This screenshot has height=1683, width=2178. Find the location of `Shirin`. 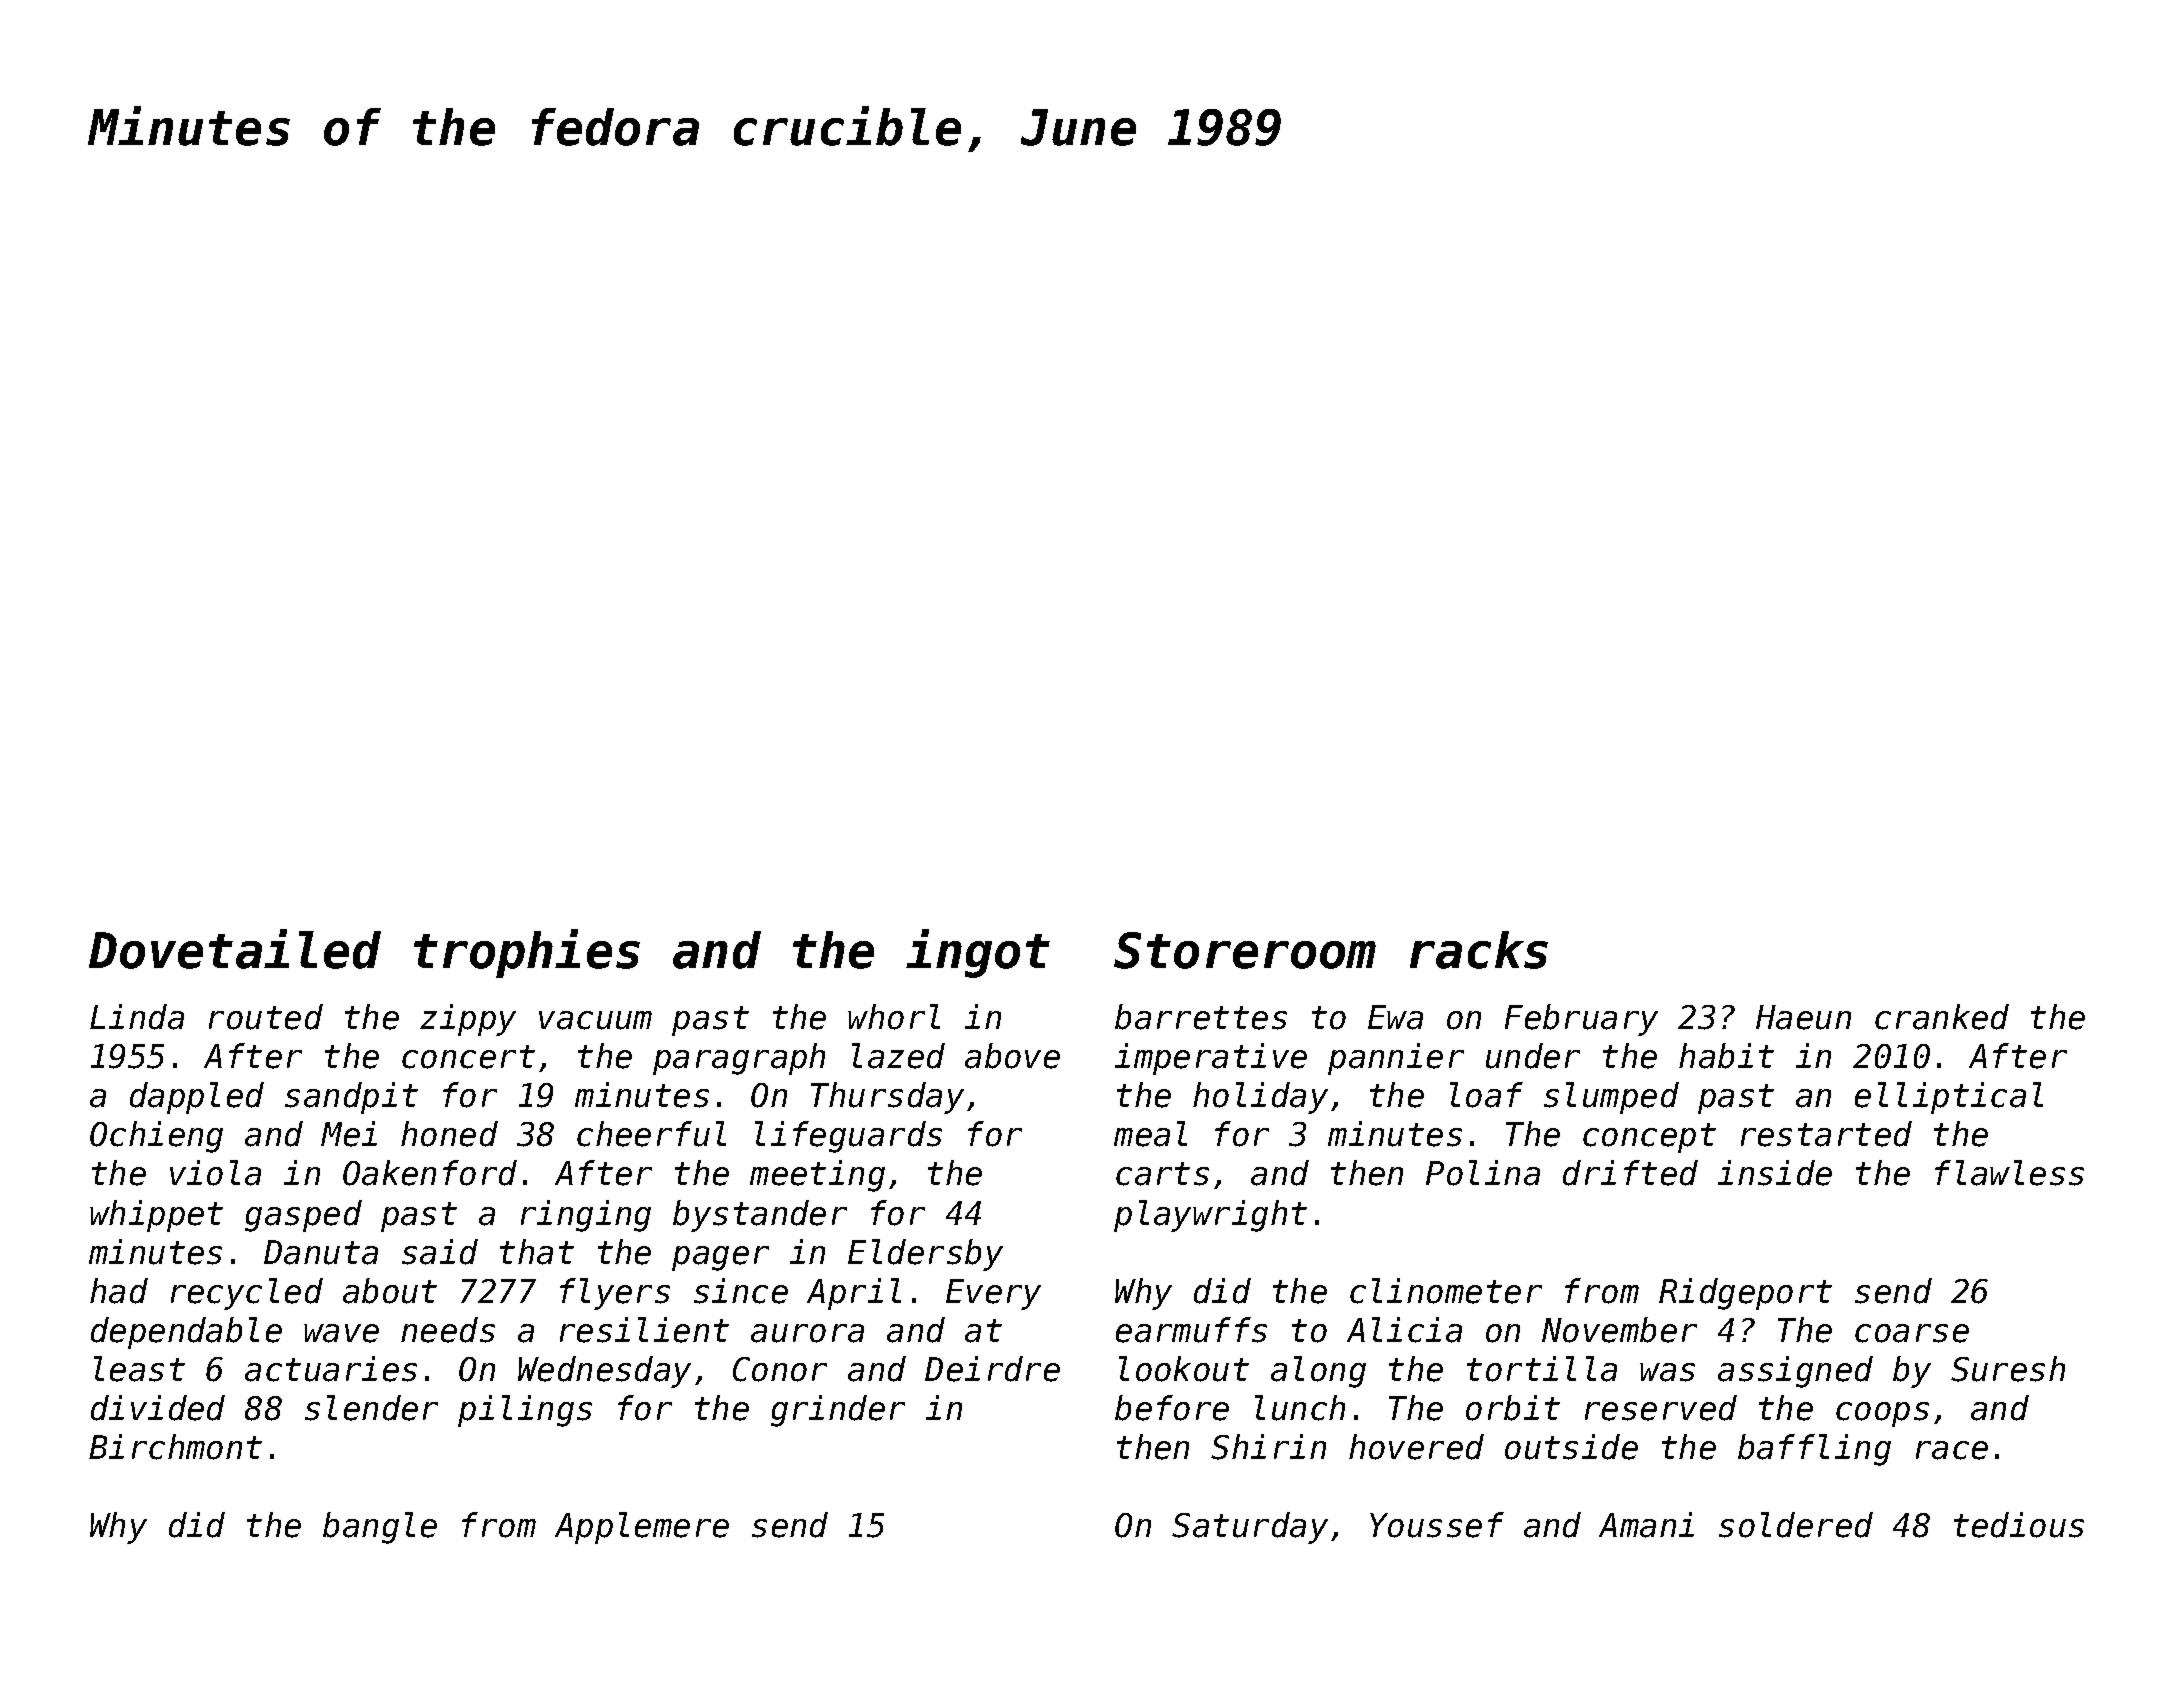

Shirin is located at coordinates (1268, 1447).
